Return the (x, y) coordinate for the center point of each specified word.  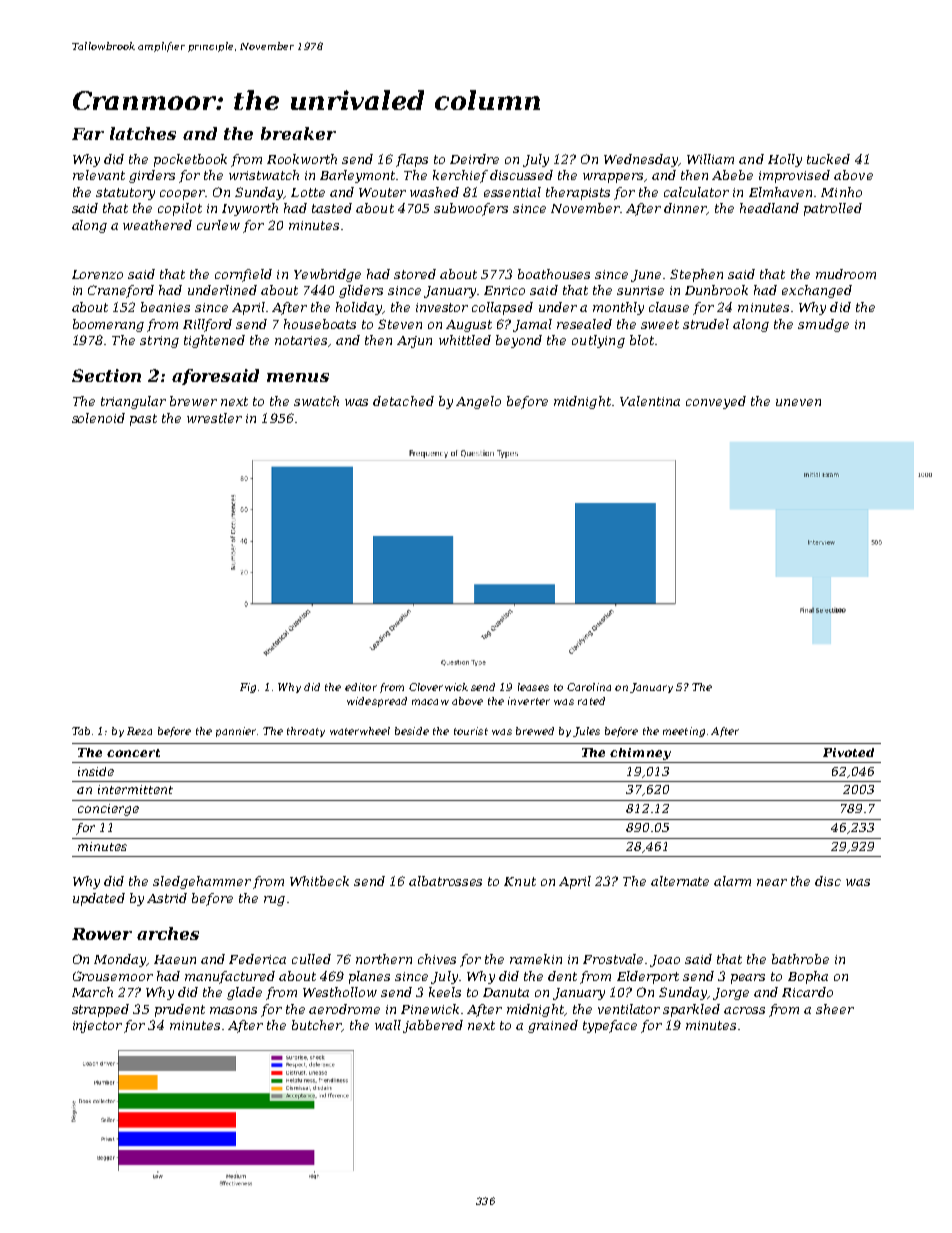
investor (442, 307)
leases (533, 687)
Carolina (589, 687)
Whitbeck (319, 881)
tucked (828, 159)
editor (361, 687)
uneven (798, 402)
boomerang (108, 325)
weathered (157, 225)
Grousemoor (113, 976)
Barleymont (358, 176)
